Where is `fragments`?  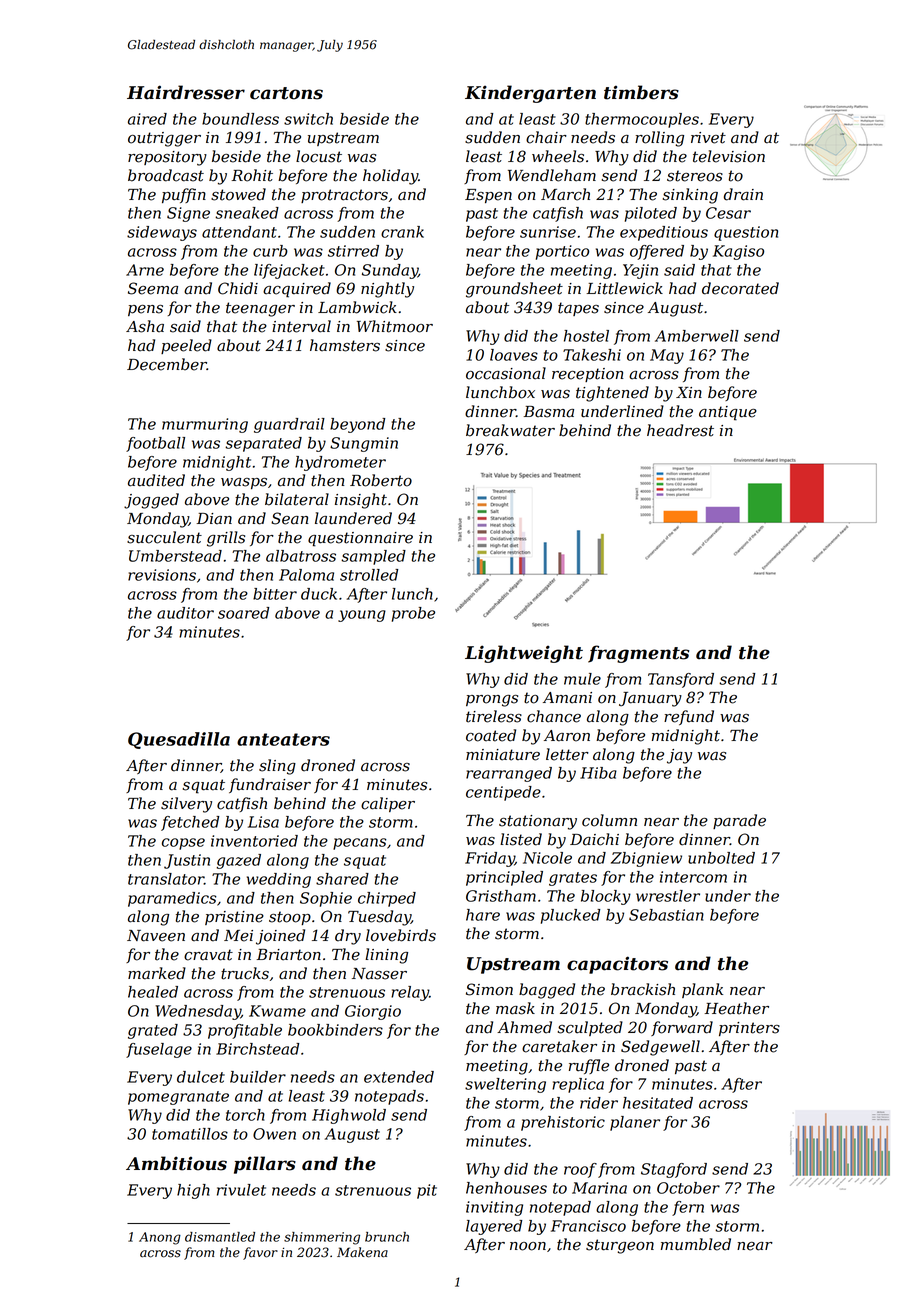 fragments is located at coordinates (638, 654).
